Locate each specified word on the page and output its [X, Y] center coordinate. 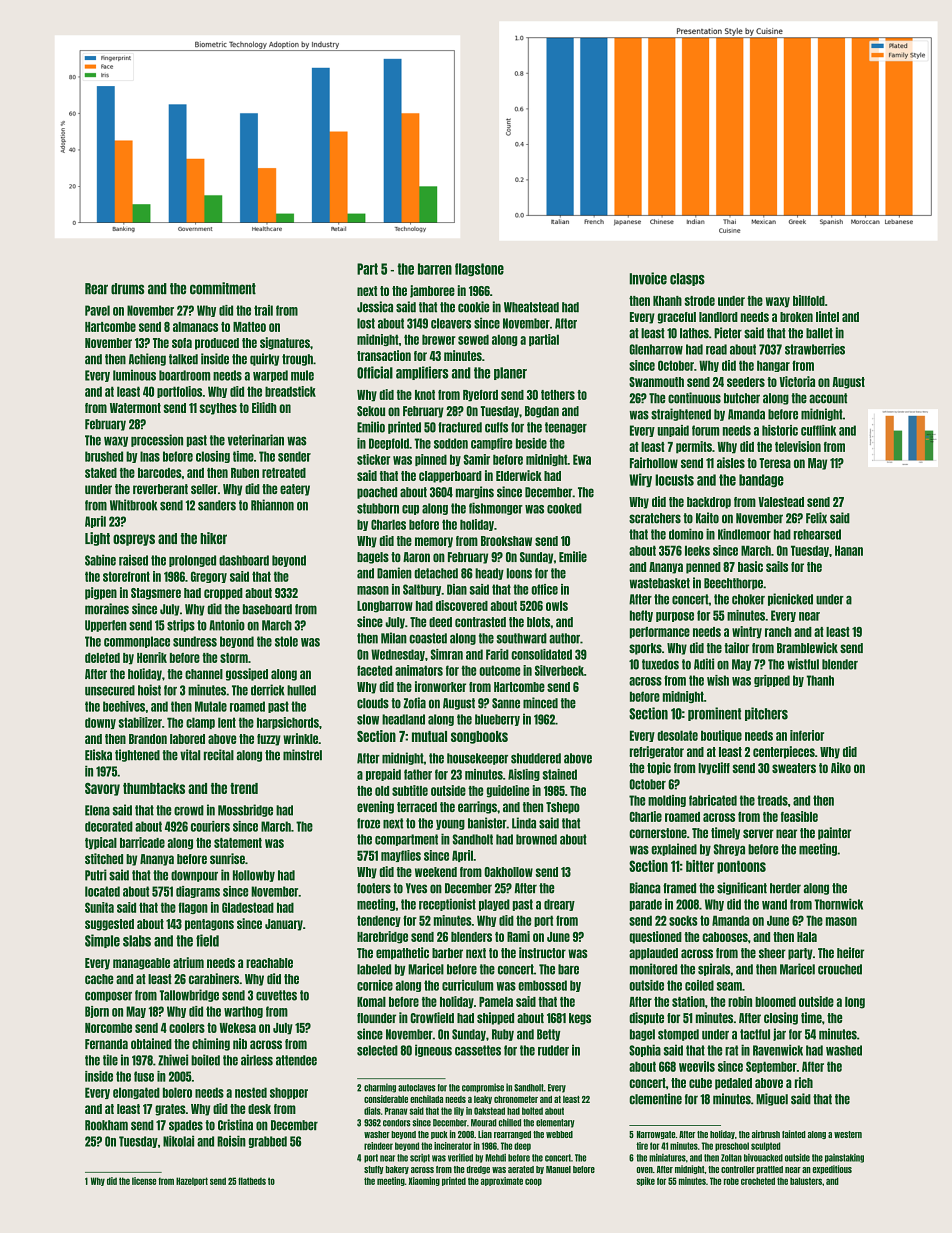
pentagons [209, 925]
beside [531, 443]
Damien [394, 573]
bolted [532, 1111]
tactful [755, 1034]
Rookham [106, 1125]
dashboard [244, 560]
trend [244, 788]
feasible [799, 816]
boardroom [184, 375]
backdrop [709, 503]
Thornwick [838, 904]
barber [447, 953]
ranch [778, 632]
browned [536, 839]
